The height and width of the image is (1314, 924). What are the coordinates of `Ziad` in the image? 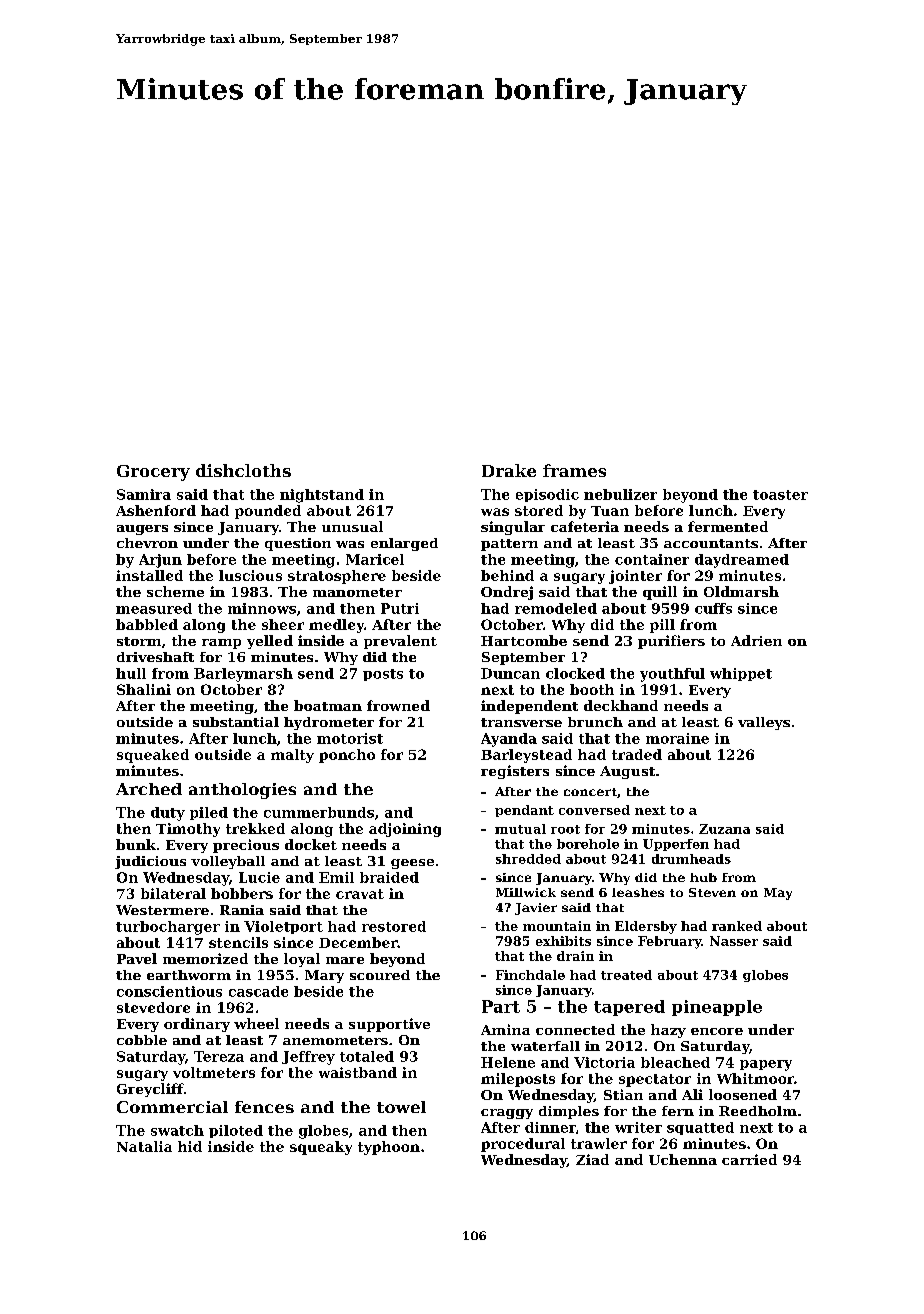 It's located at (592, 1159).
